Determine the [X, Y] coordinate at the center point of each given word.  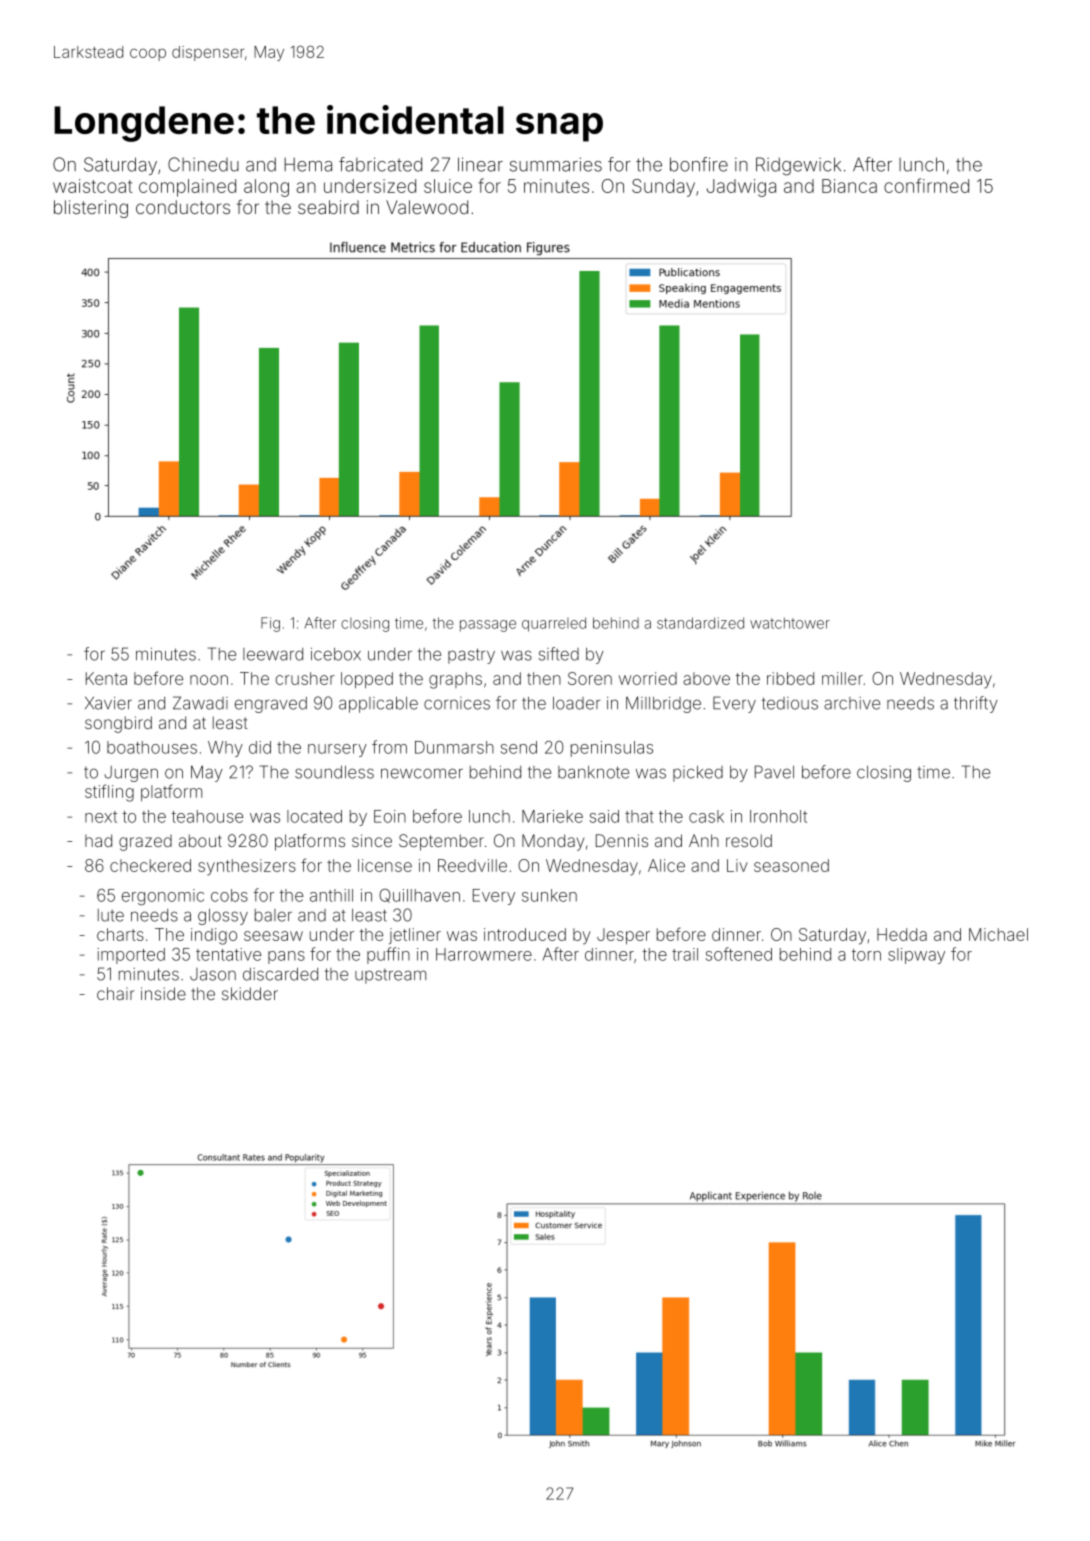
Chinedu [203, 164]
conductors [183, 207]
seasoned [791, 865]
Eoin [390, 816]
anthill [331, 895]
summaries [556, 164]
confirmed [926, 185]
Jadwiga [741, 188]
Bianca [849, 186]
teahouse [207, 816]
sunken [549, 895]
